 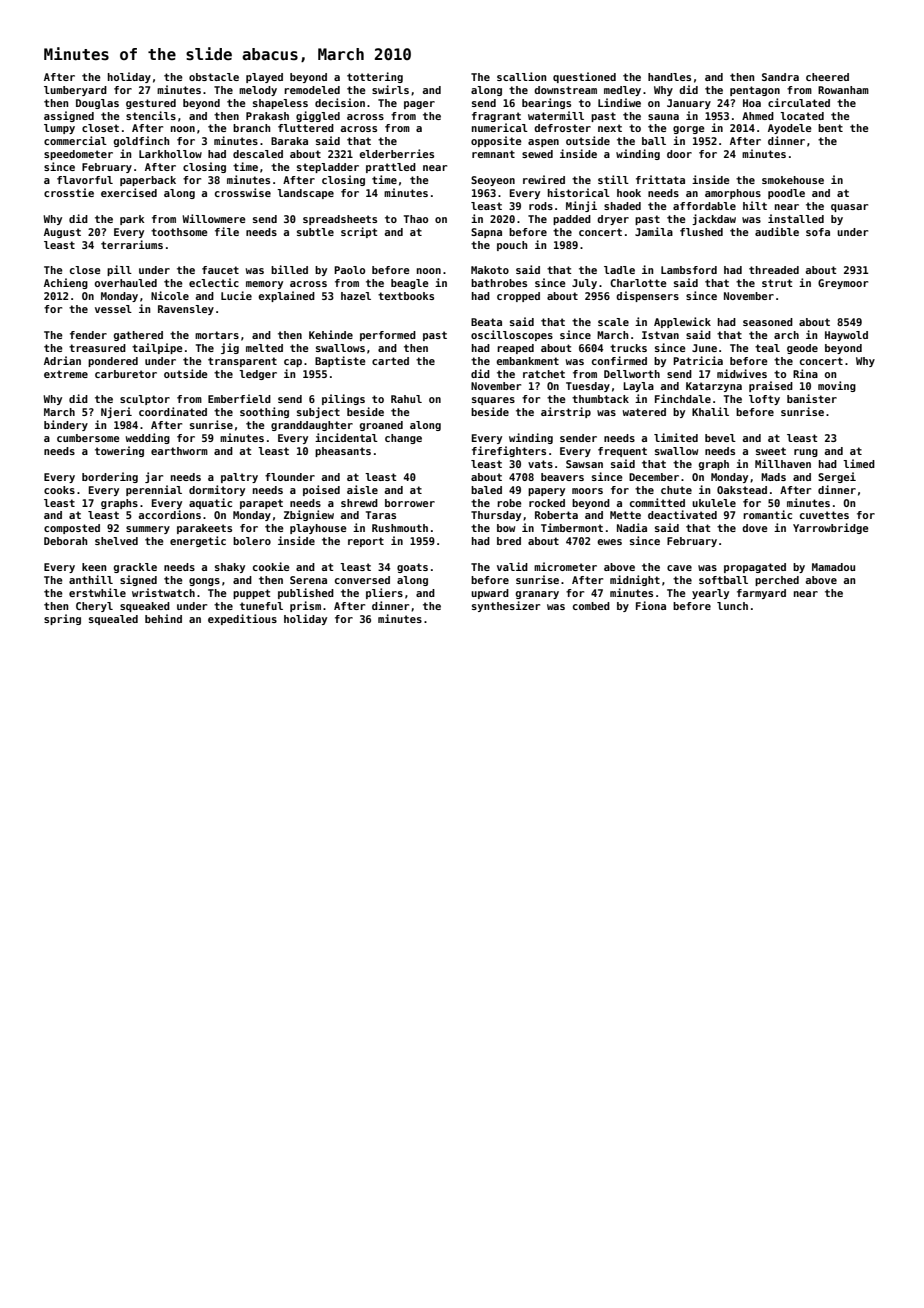 What do you see at coordinates (682, 322) in the screenshot?
I see `Applewick` at bounding box center [682, 322].
